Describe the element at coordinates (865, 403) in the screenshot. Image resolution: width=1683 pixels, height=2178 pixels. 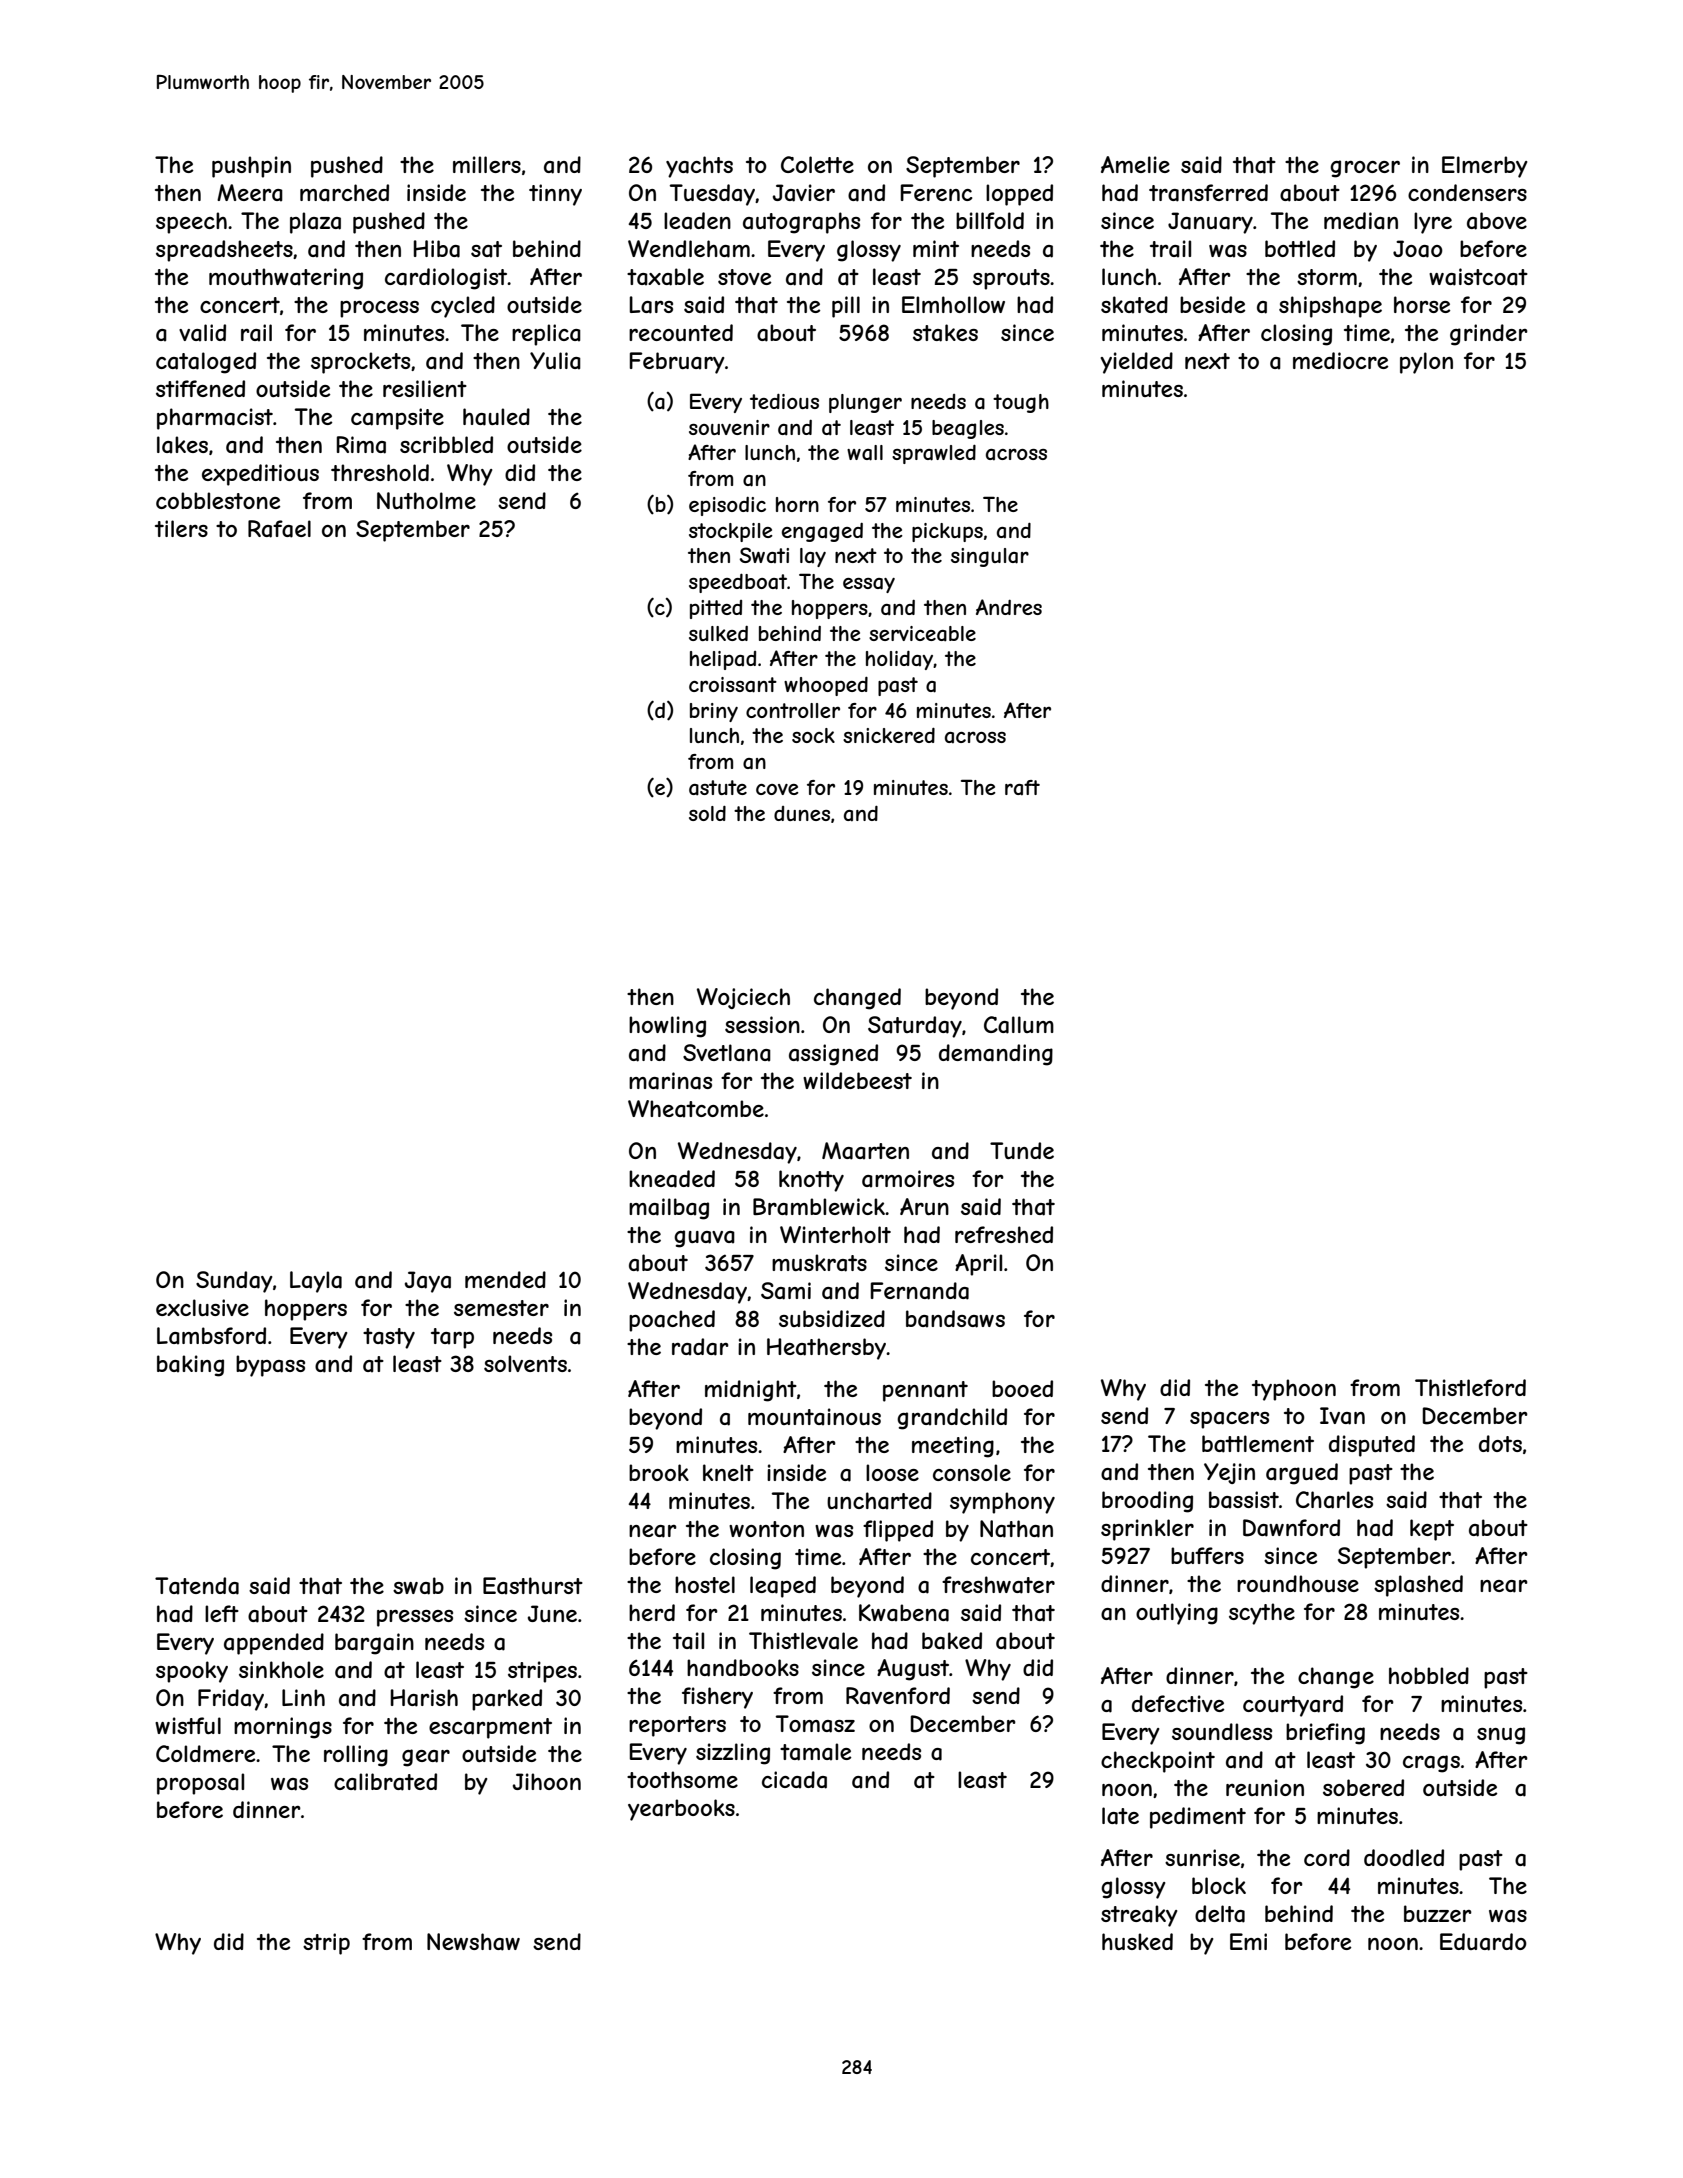
I see `plunger` at that location.
